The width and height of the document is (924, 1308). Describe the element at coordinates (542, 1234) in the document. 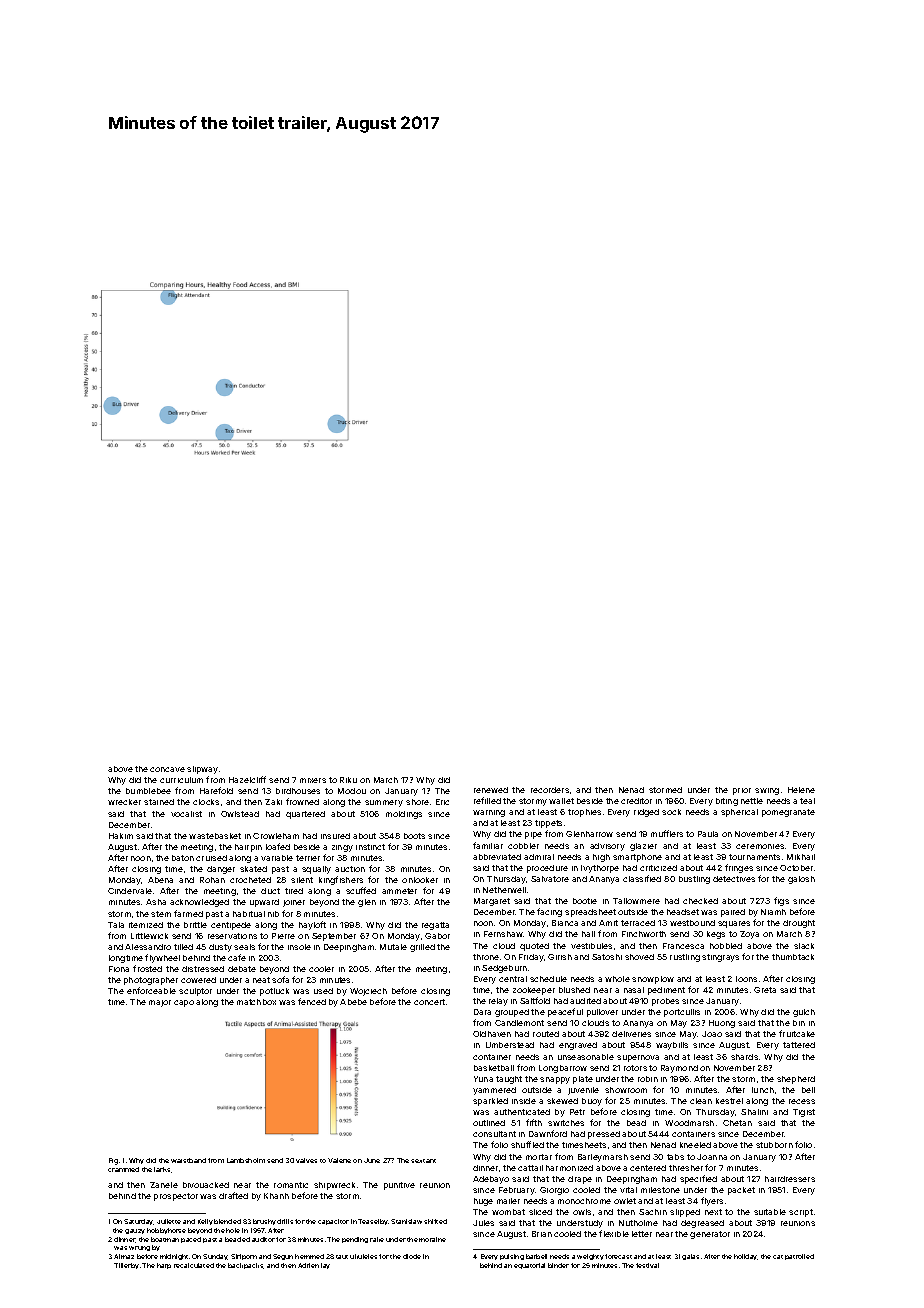

I see `Brian` at that location.
